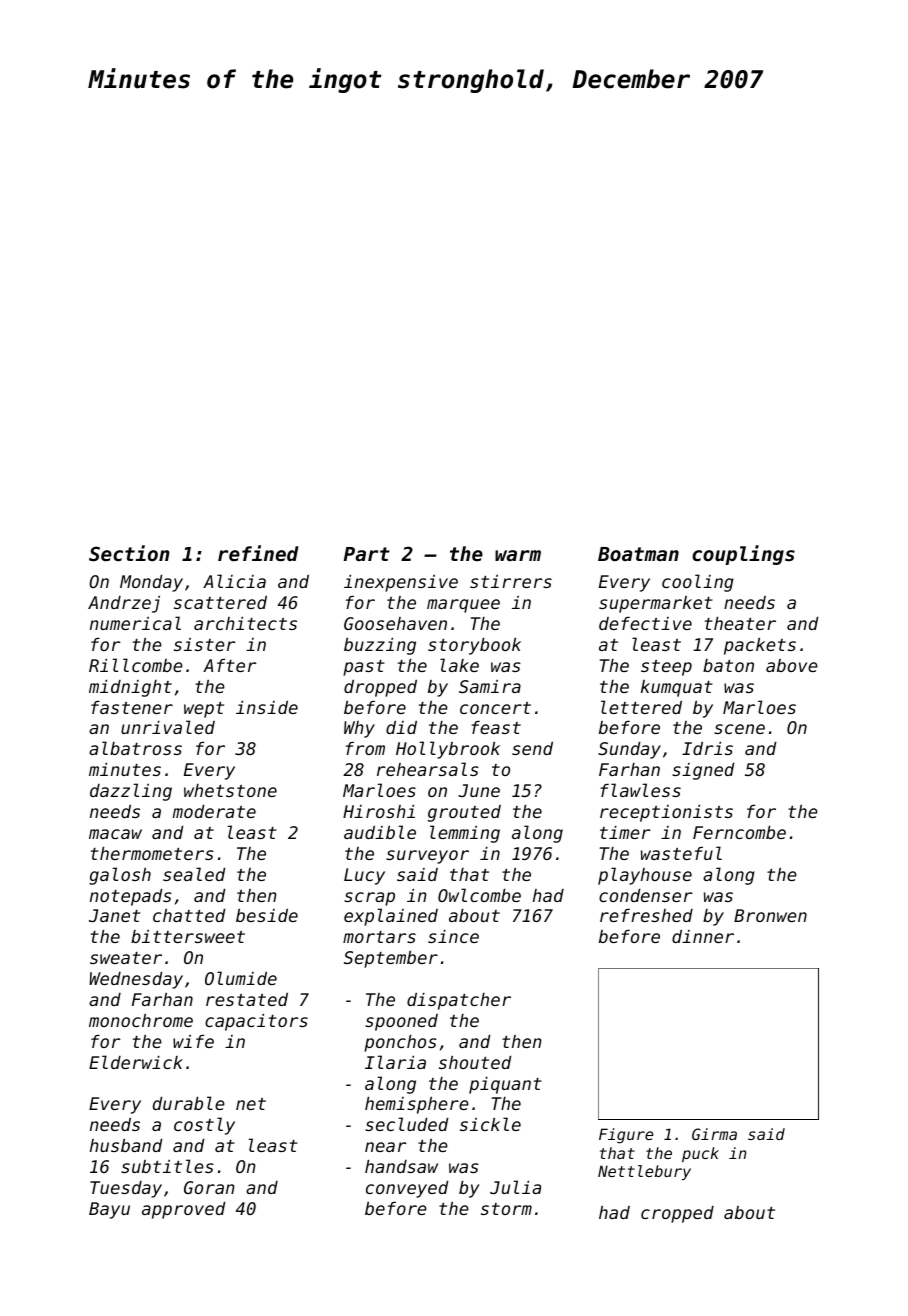 The image size is (908, 1316). Describe the element at coordinates (703, 936) in the screenshot. I see `dinner` at that location.
